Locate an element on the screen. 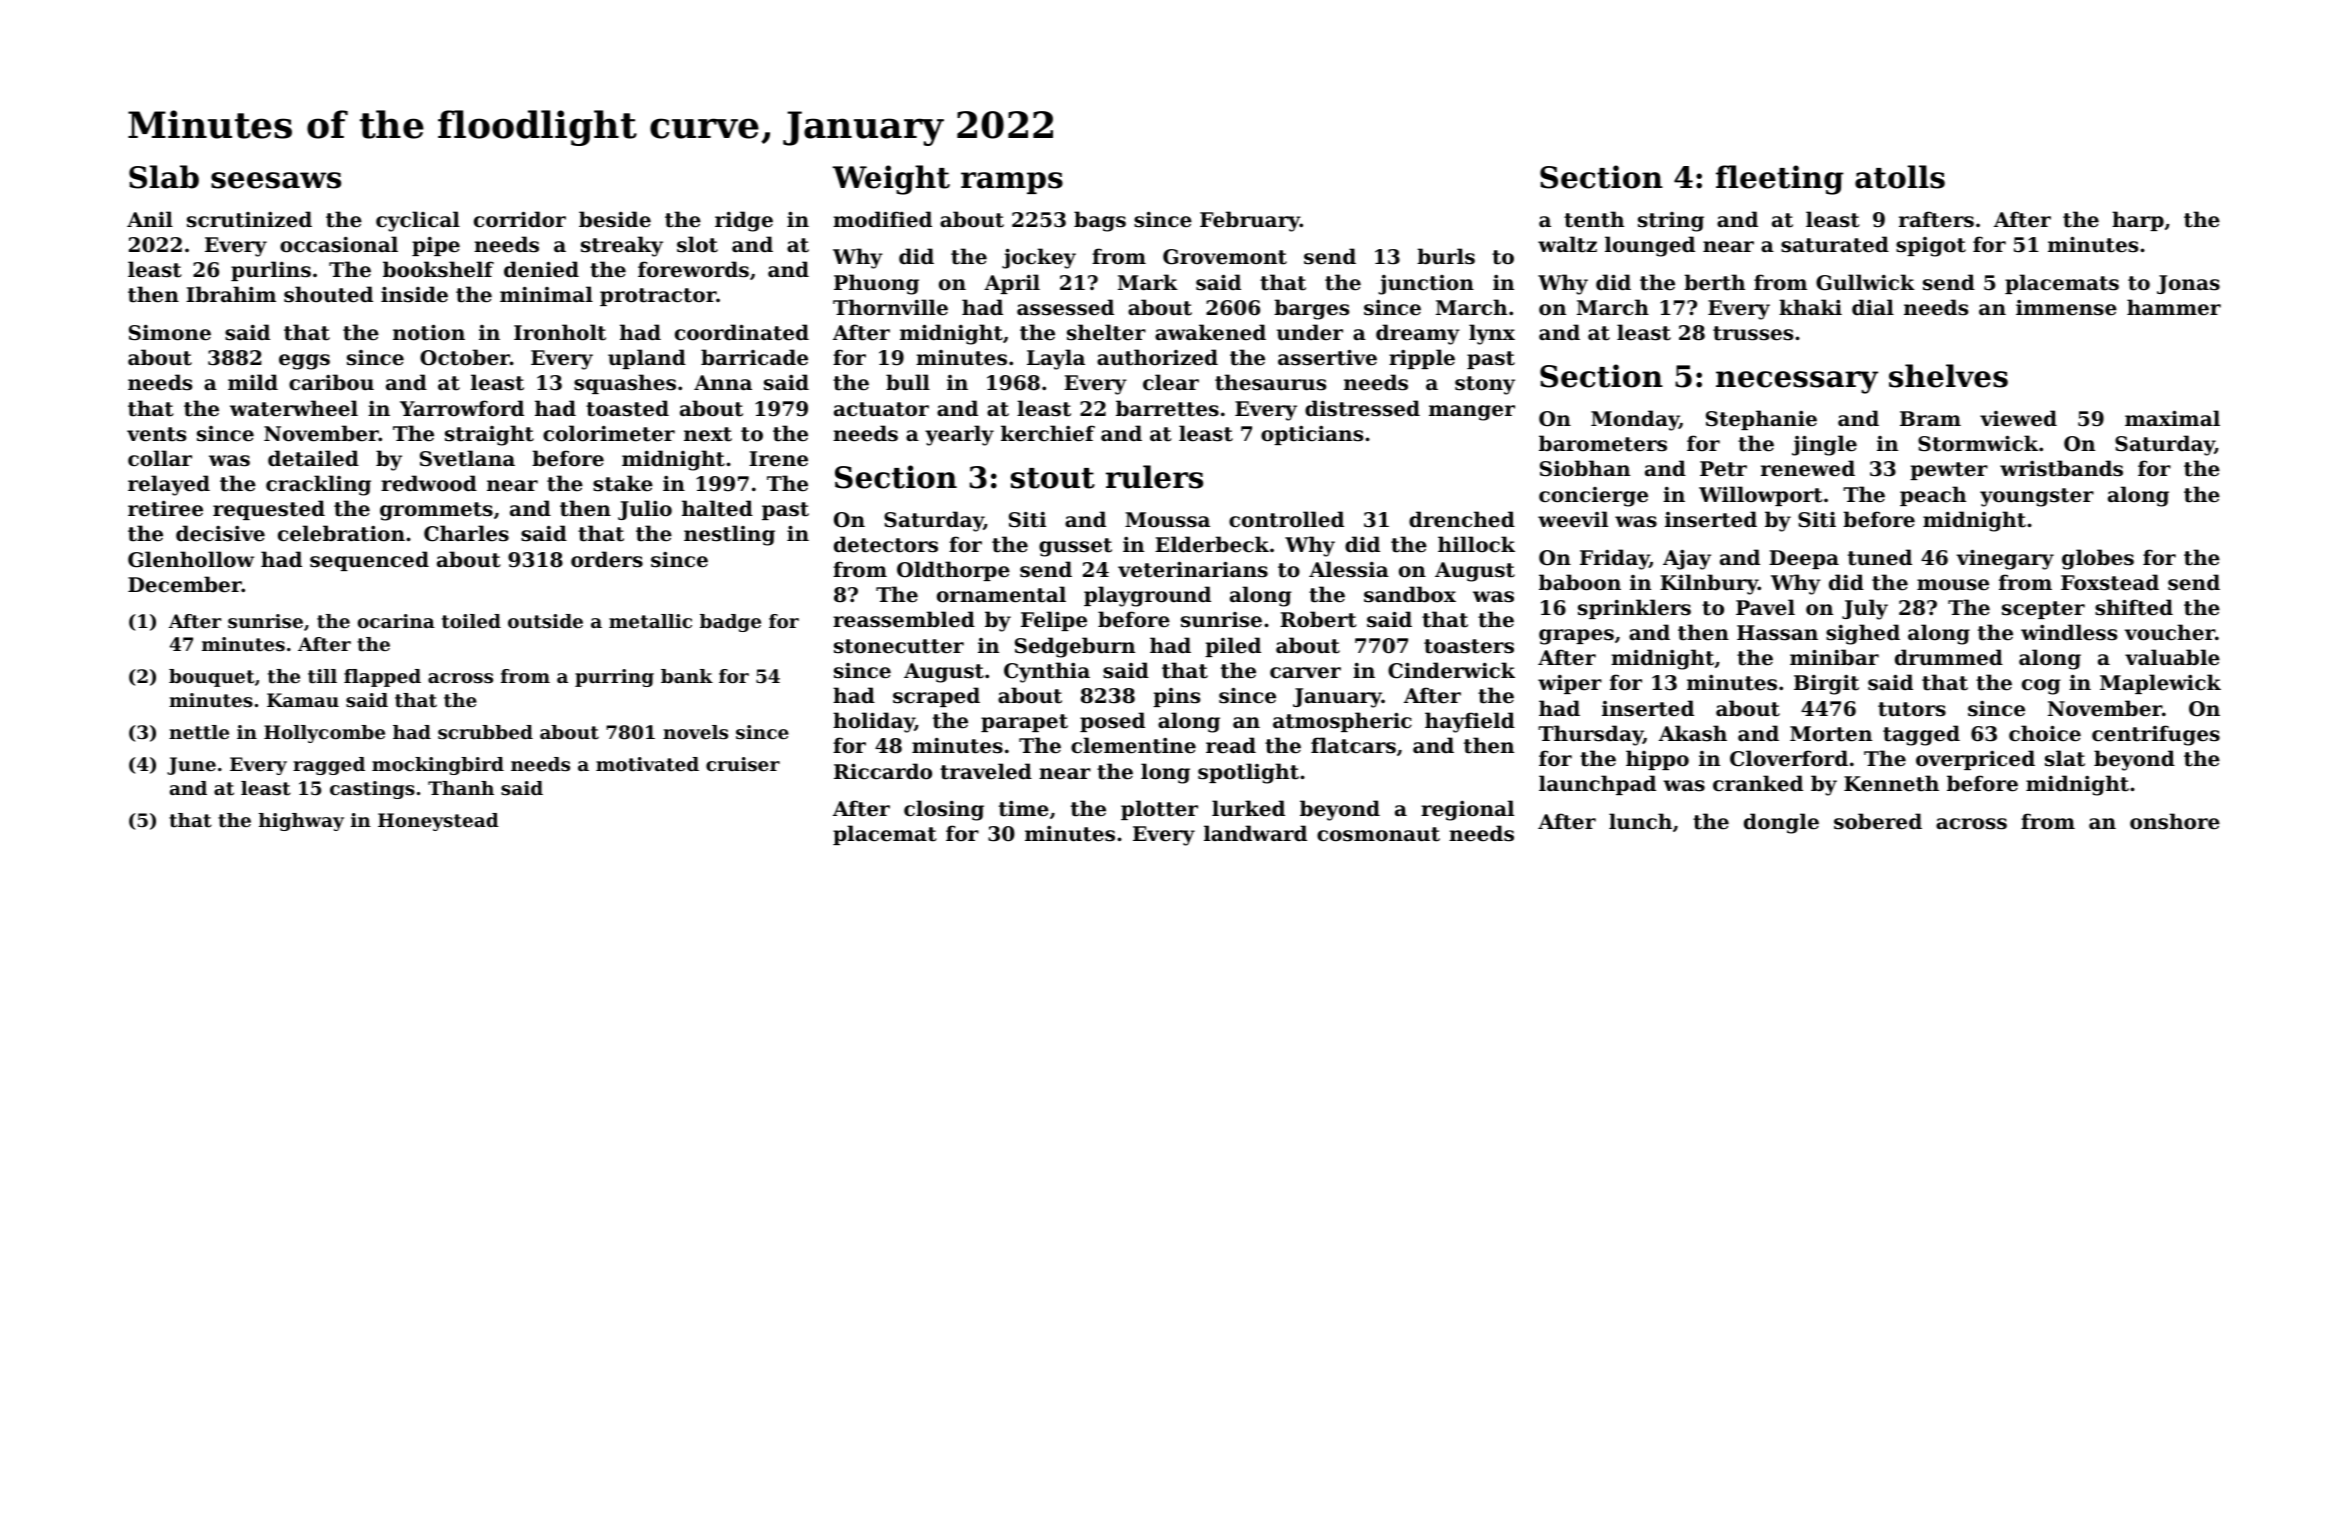 Image resolution: width=2348 pixels, height=1519 pixels. ocarina is located at coordinates (396, 621).
